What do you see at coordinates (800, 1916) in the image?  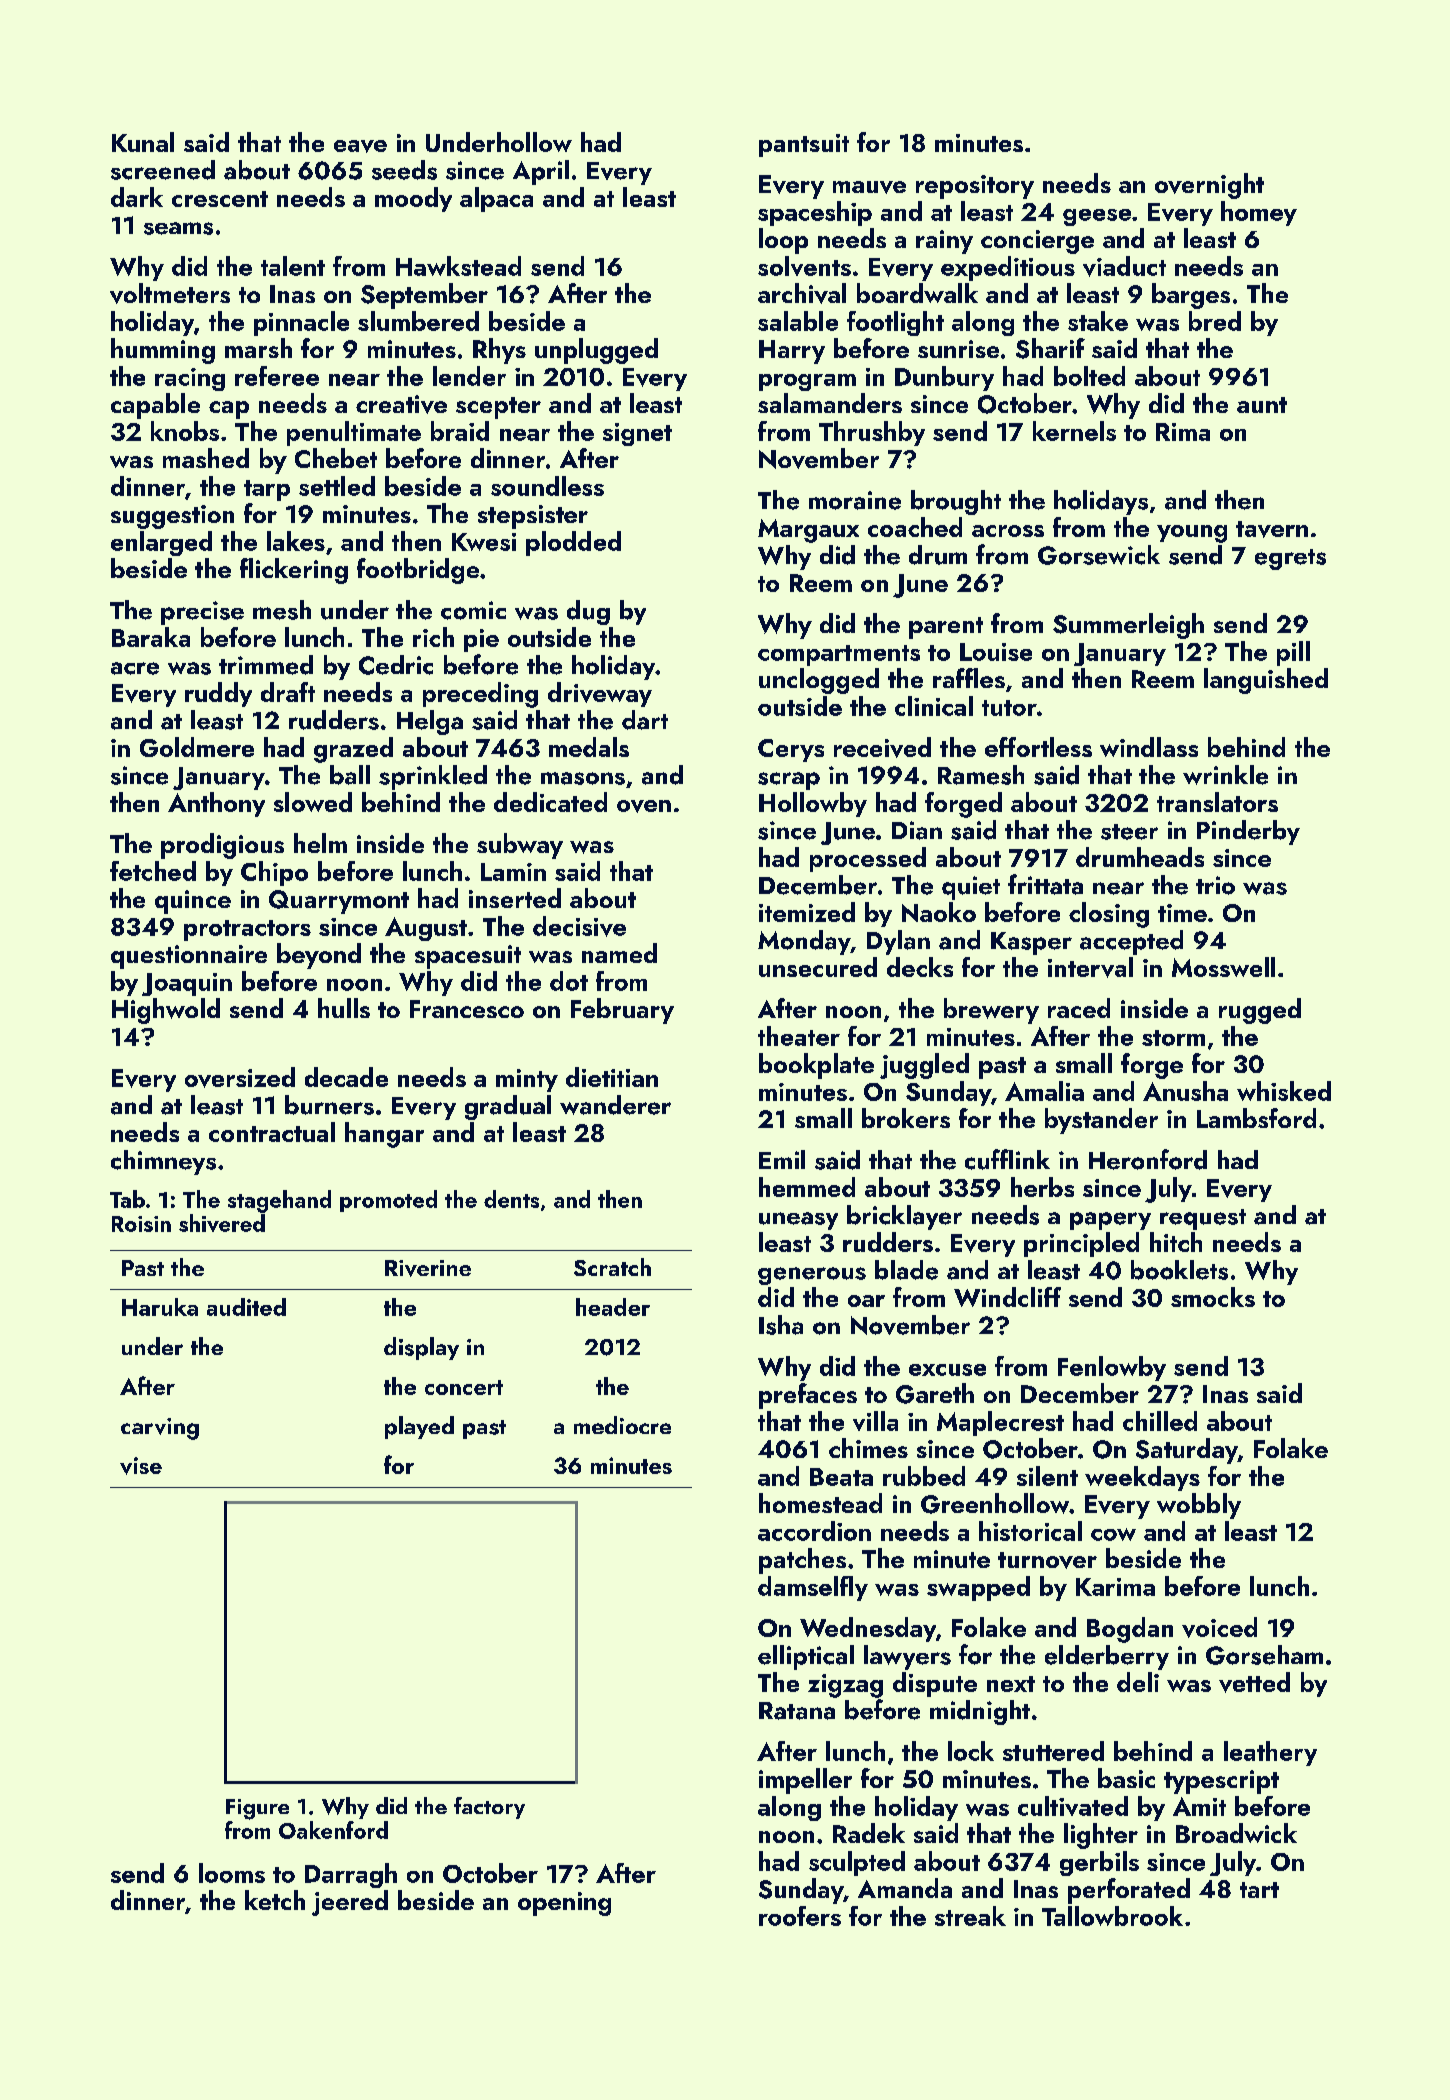 I see `roofers` at bounding box center [800, 1916].
